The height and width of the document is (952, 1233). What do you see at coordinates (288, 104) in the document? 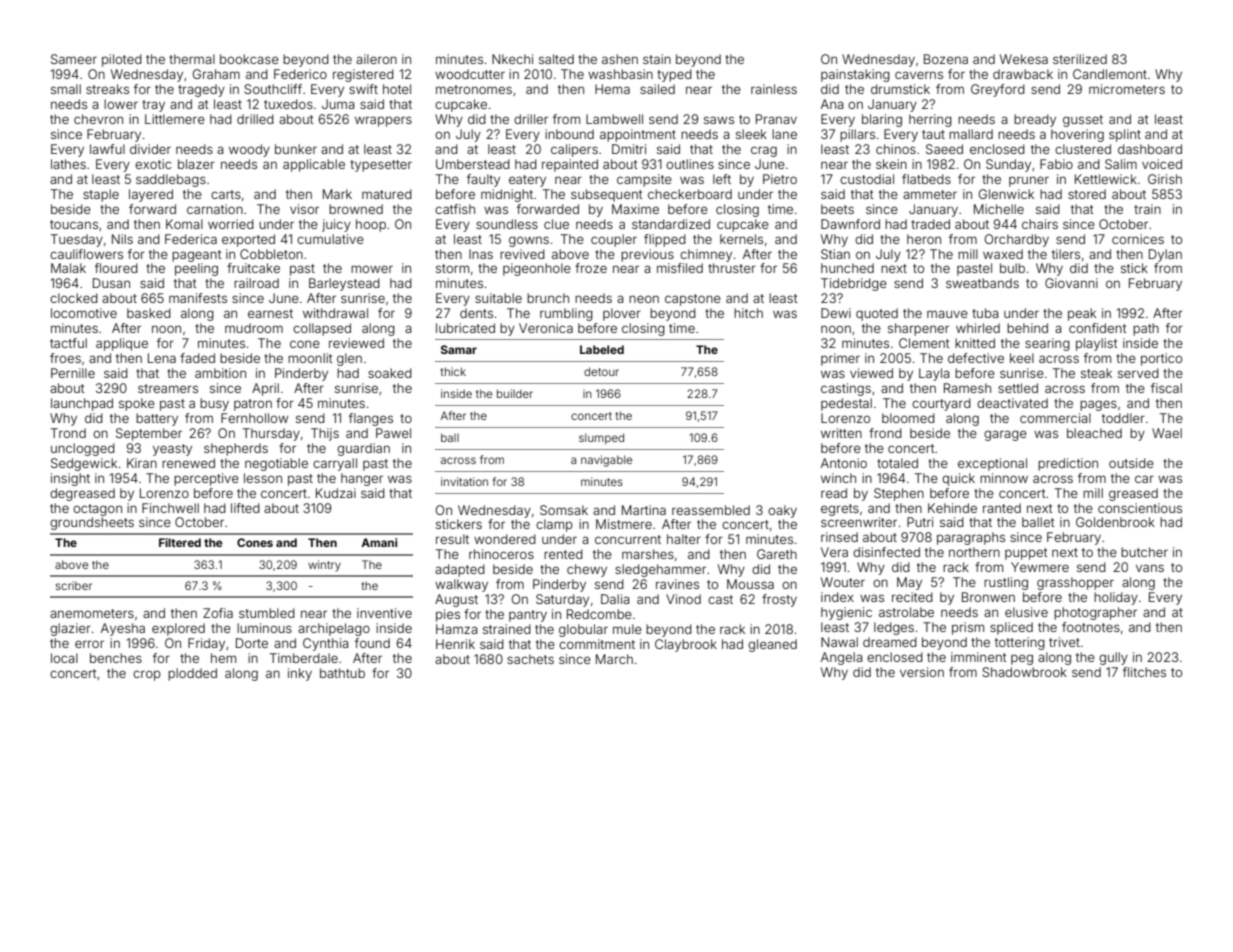
I see `tuxedos` at bounding box center [288, 104].
